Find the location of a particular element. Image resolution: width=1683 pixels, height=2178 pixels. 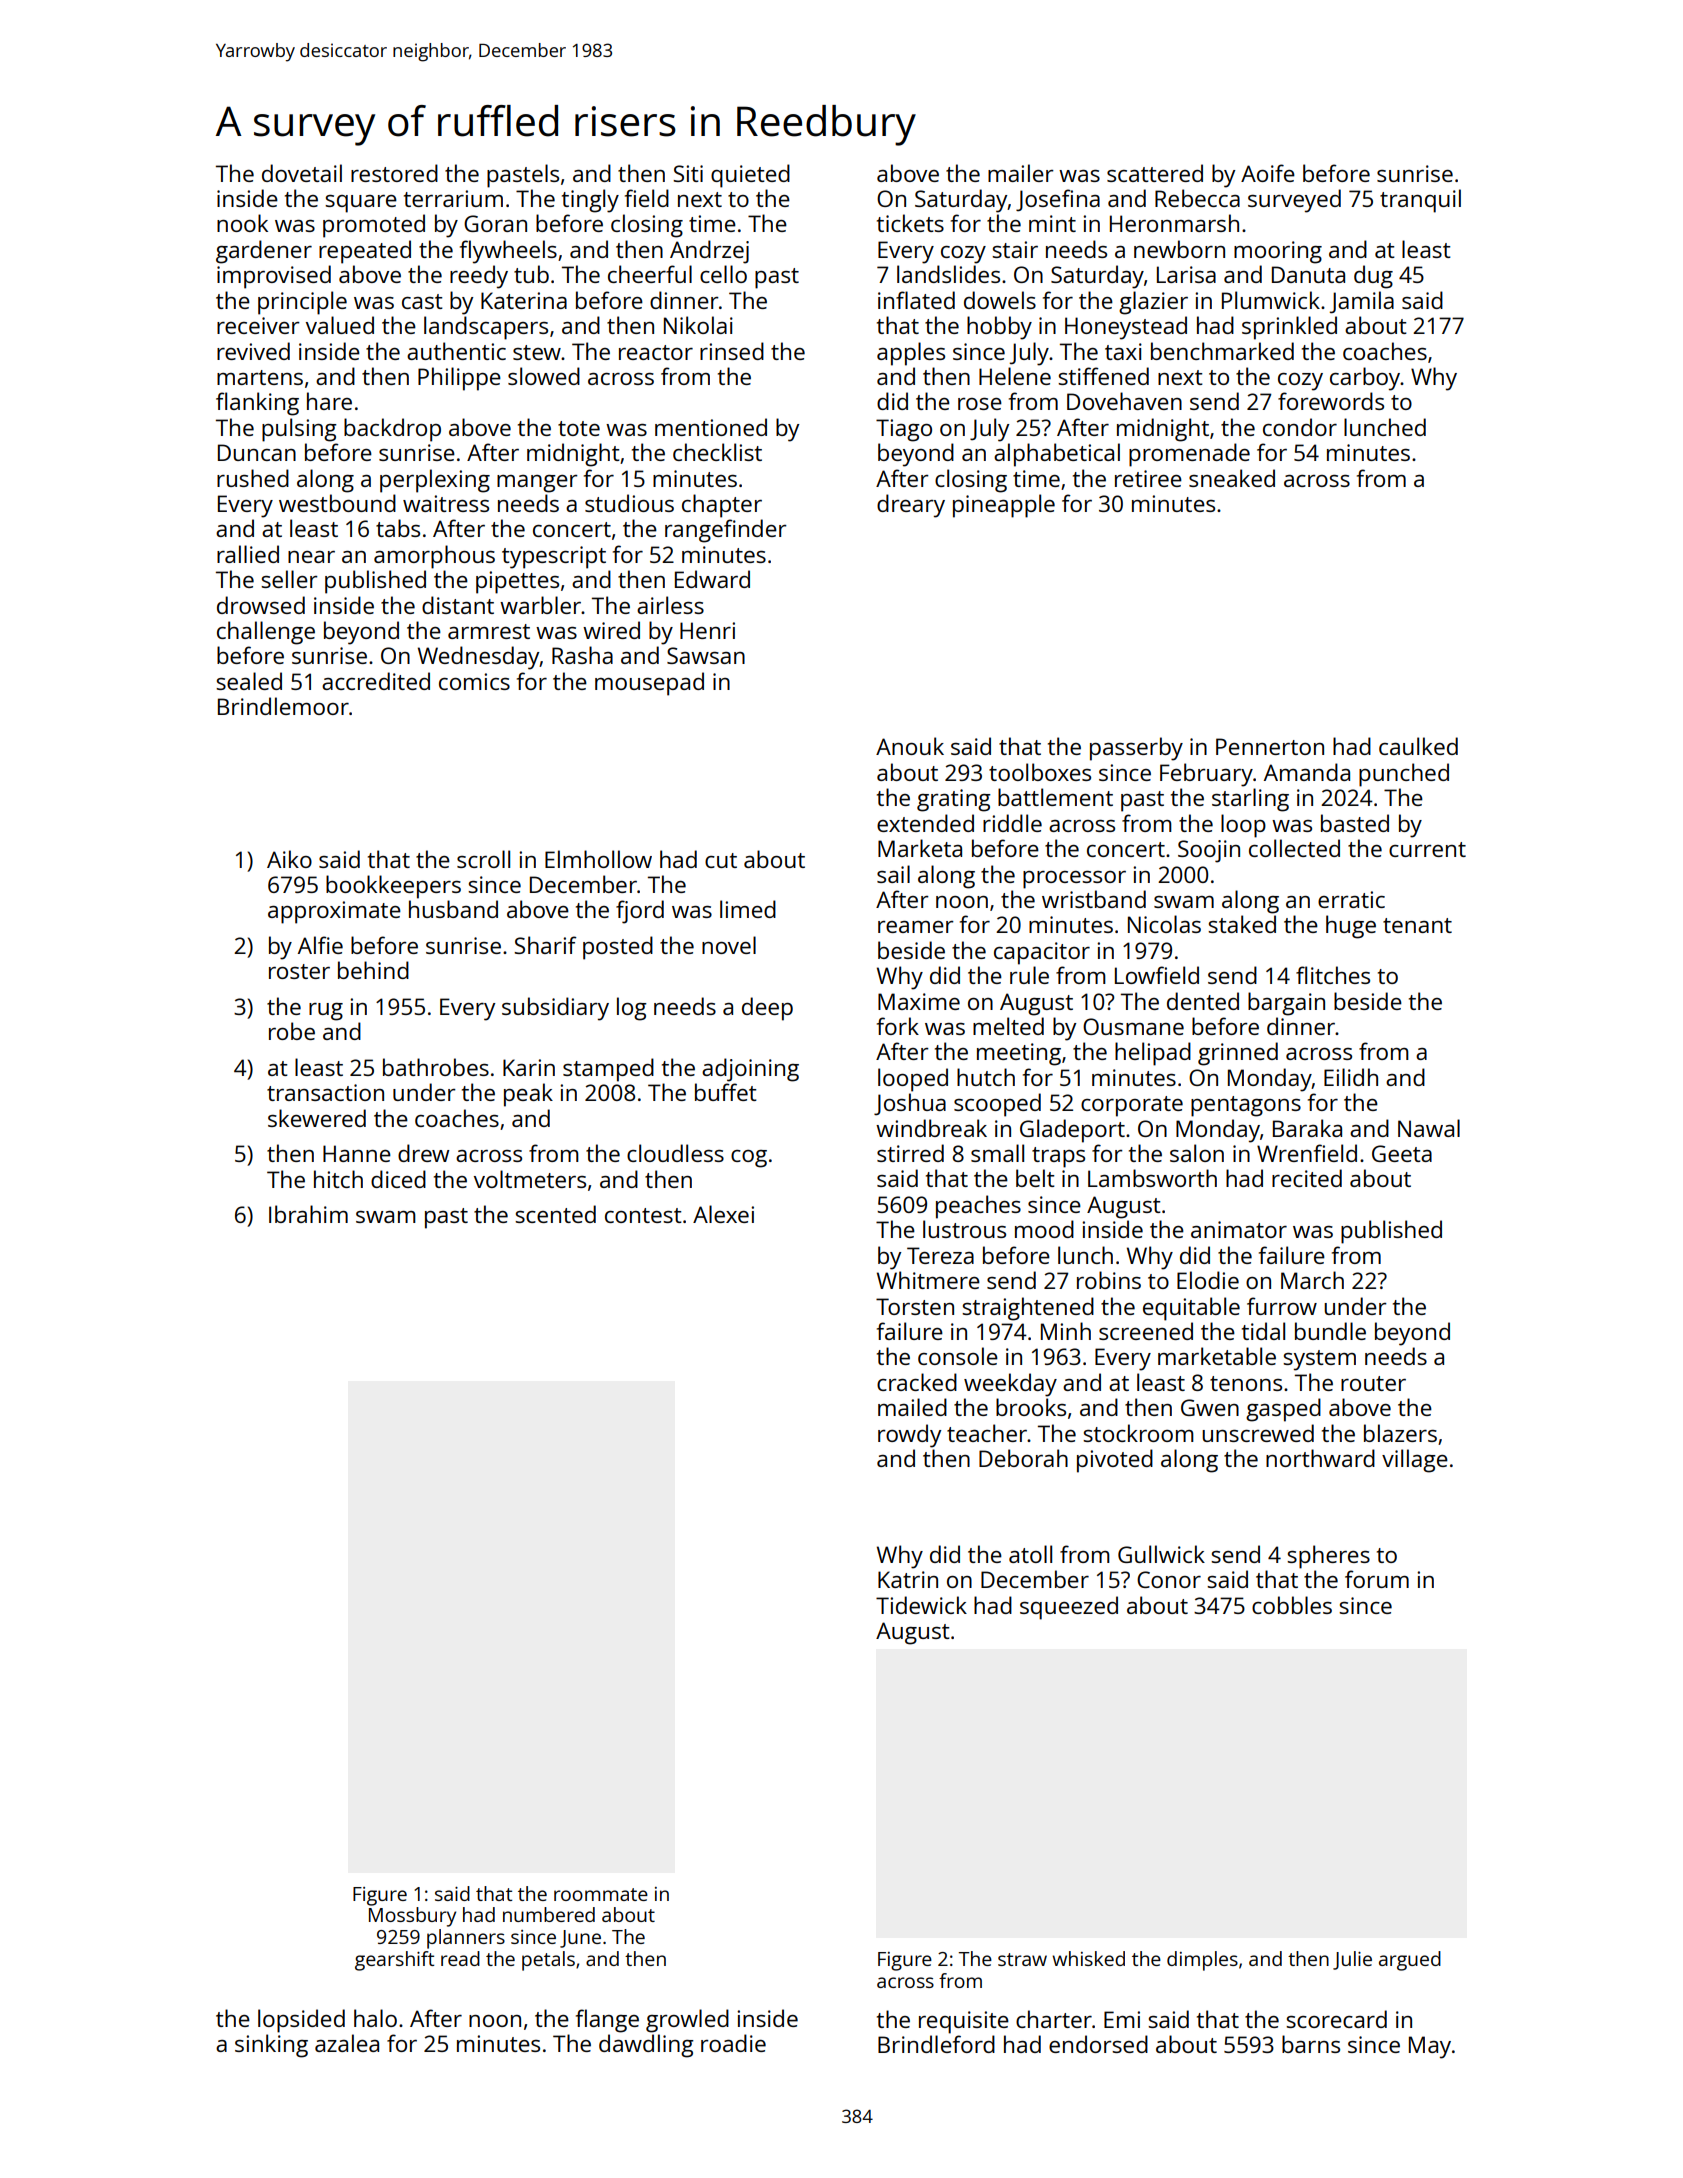

tranquil is located at coordinates (1420, 201).
